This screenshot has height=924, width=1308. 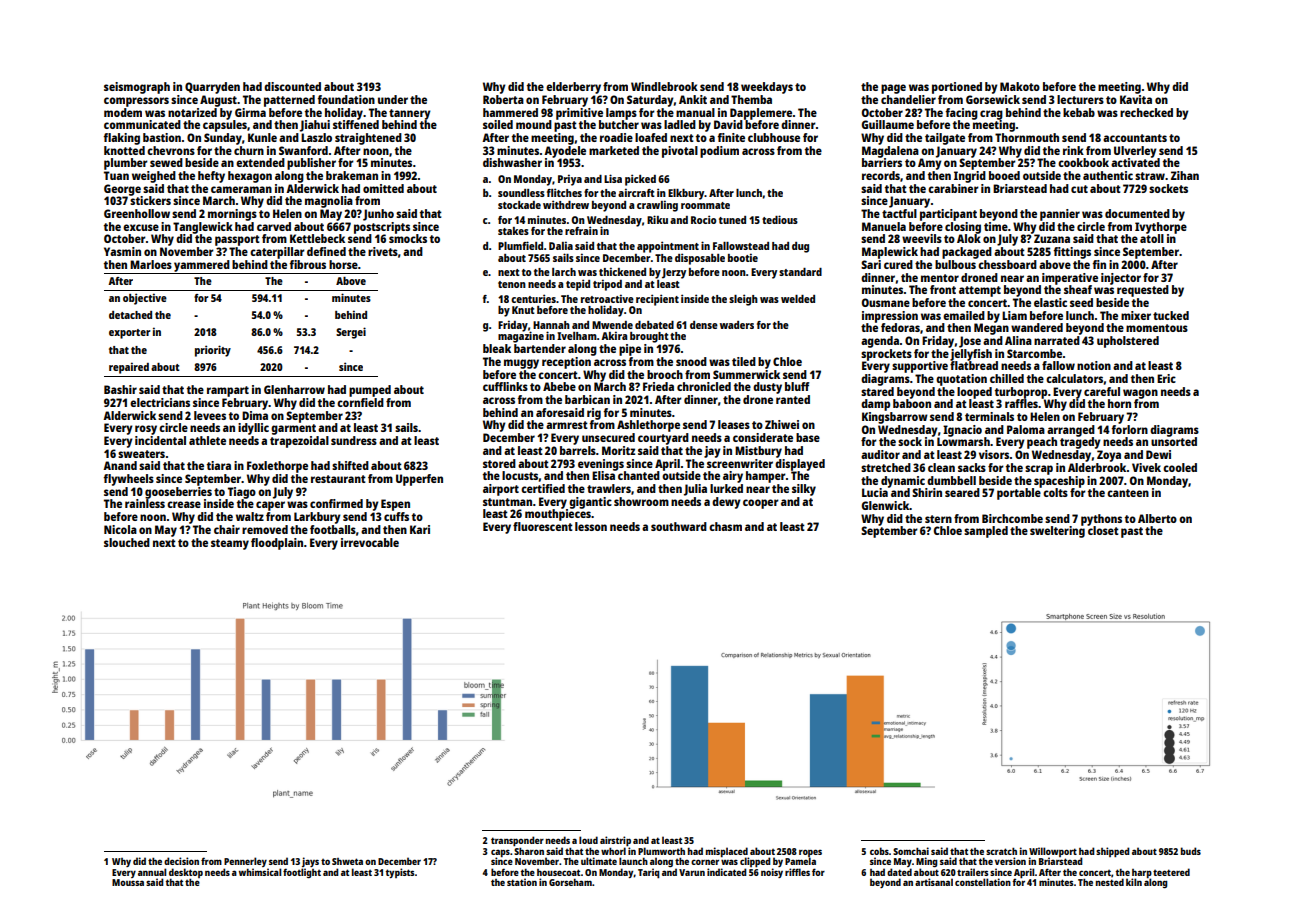 I want to click on misplaced, so click(x=727, y=852).
